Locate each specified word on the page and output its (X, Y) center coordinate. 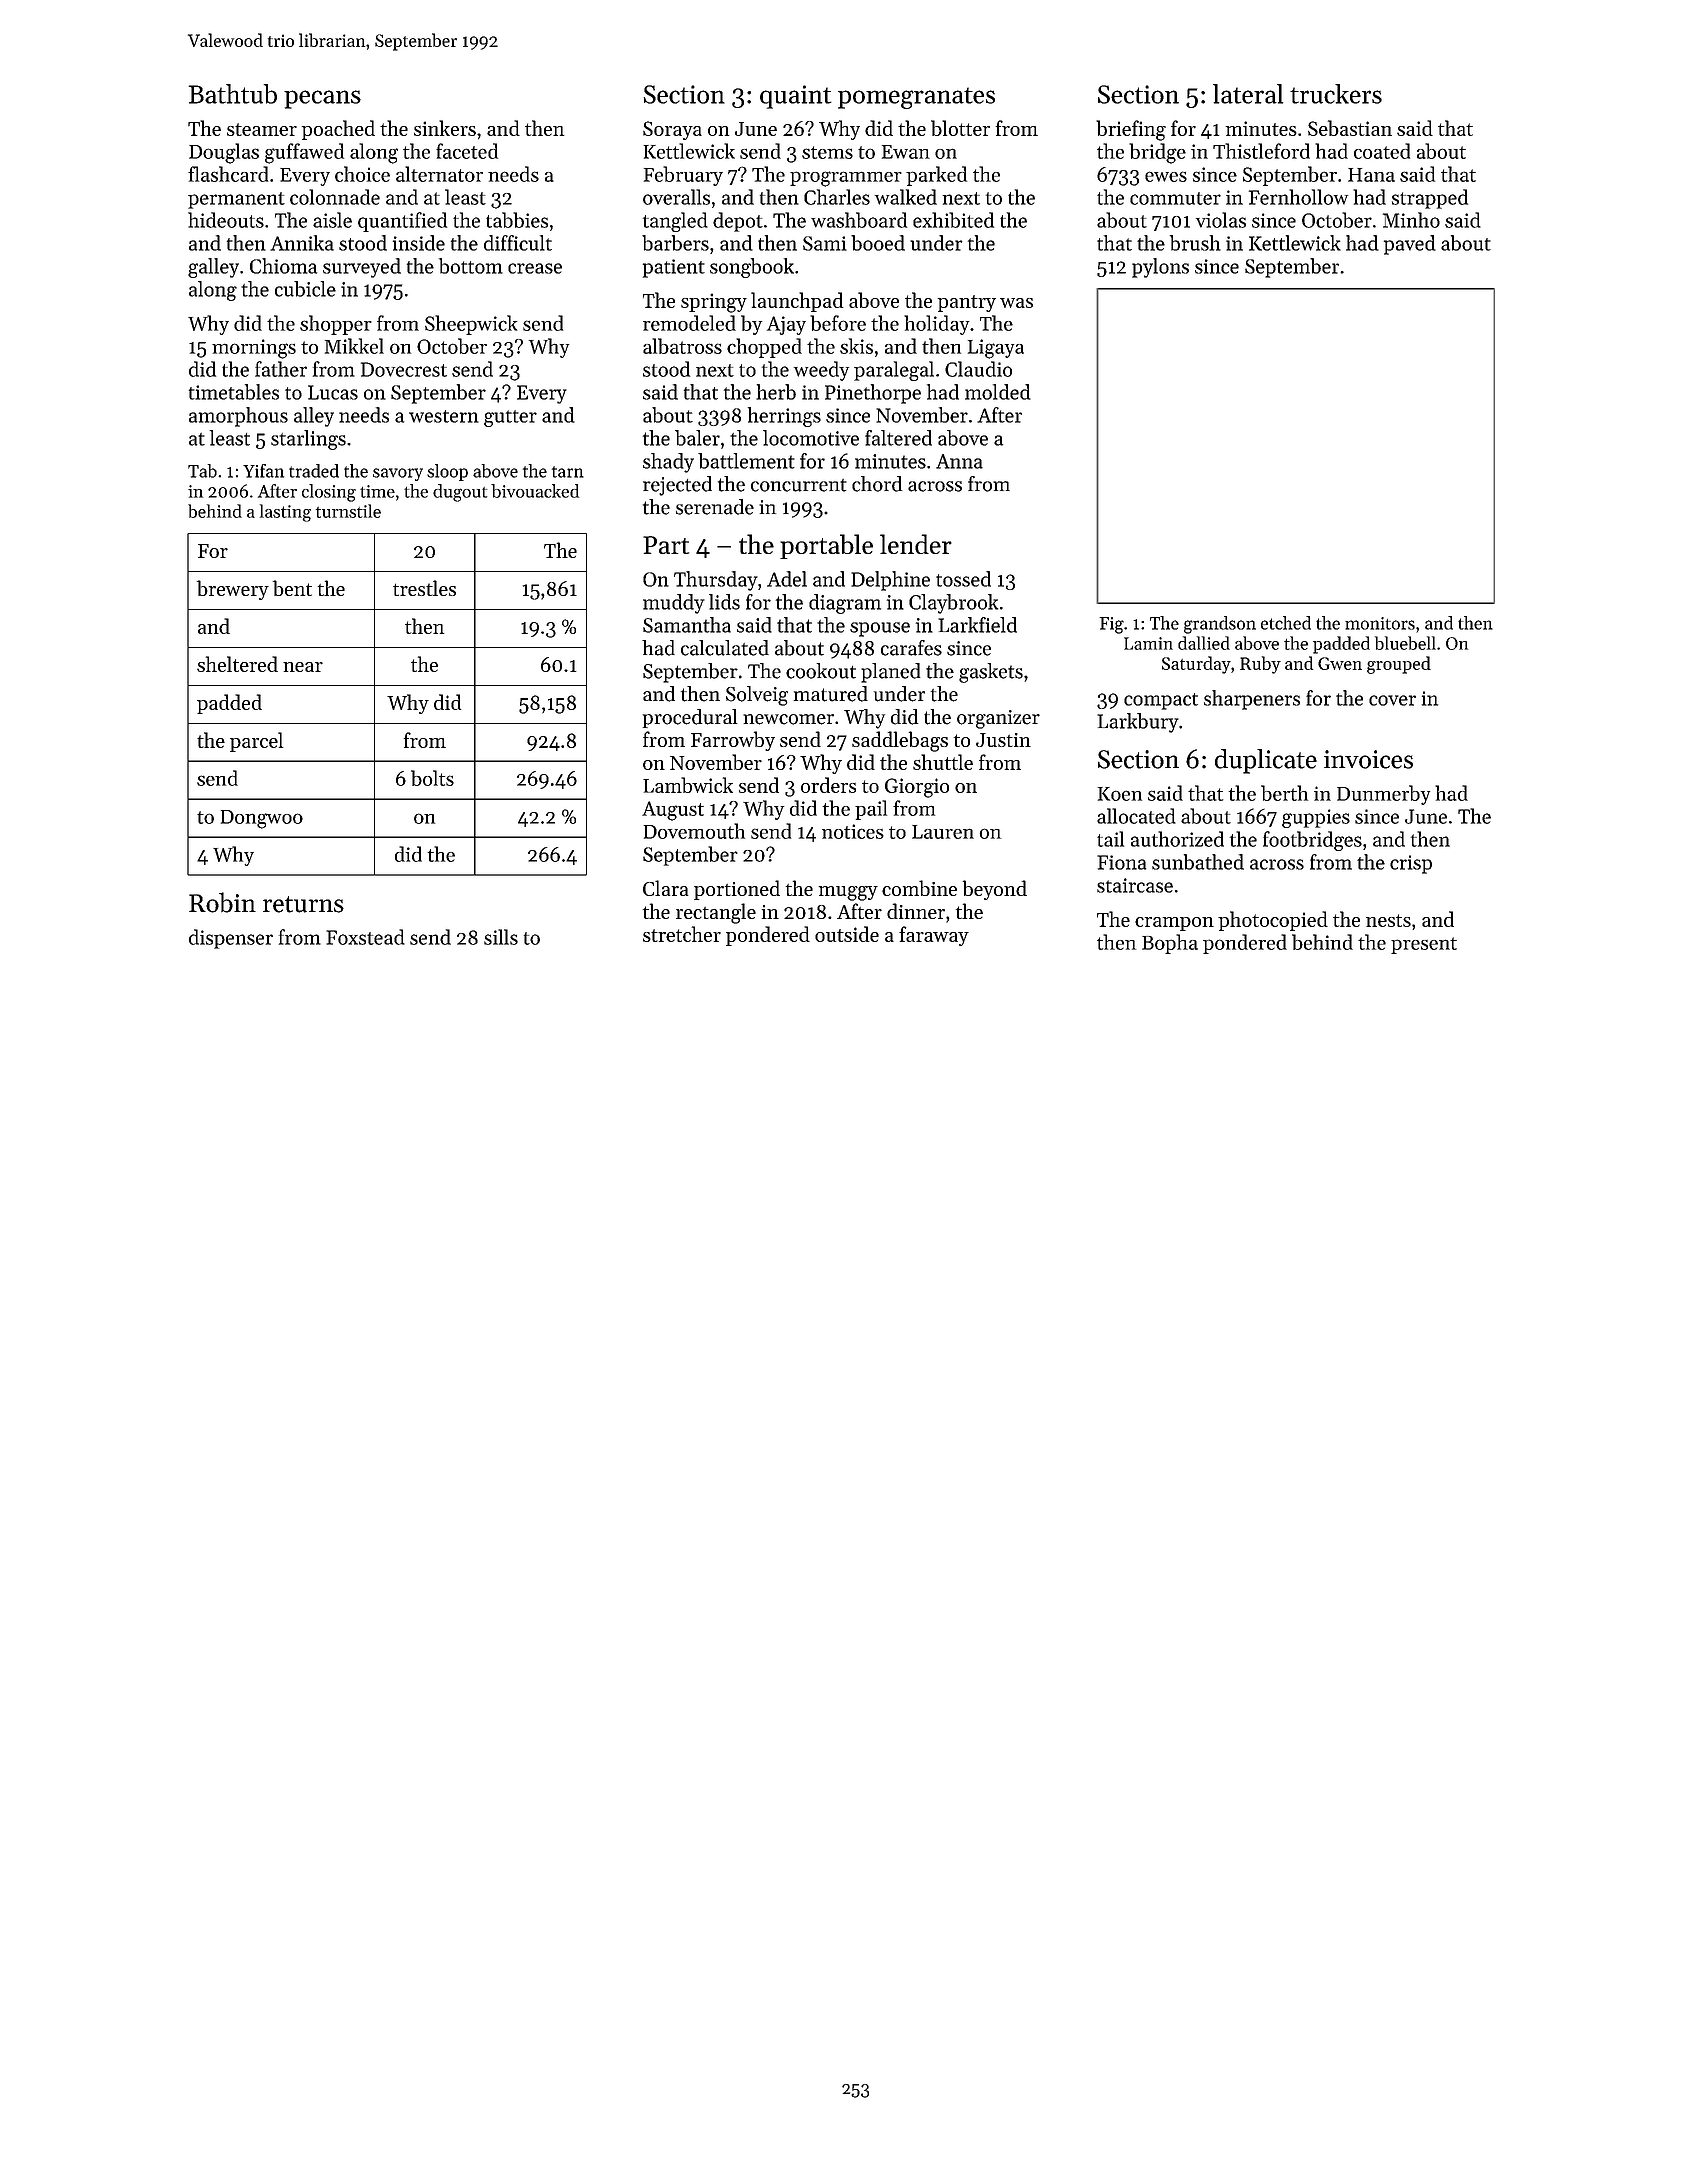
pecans (322, 99)
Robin (222, 902)
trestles (424, 588)
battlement (746, 461)
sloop (447, 472)
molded (998, 392)
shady (668, 463)
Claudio (978, 369)
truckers (1336, 94)
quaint (796, 97)
